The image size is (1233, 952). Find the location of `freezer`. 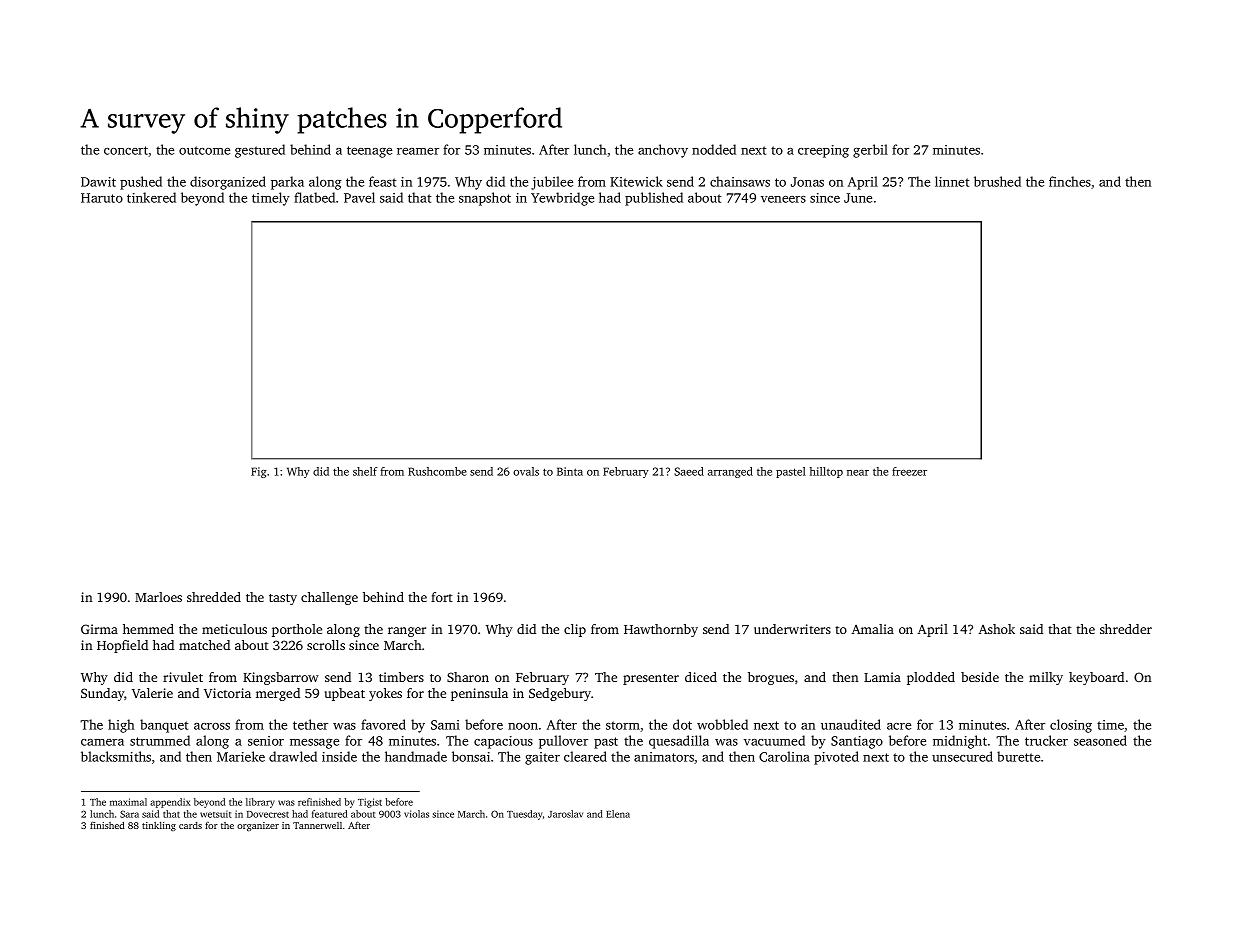

freezer is located at coordinates (909, 471).
